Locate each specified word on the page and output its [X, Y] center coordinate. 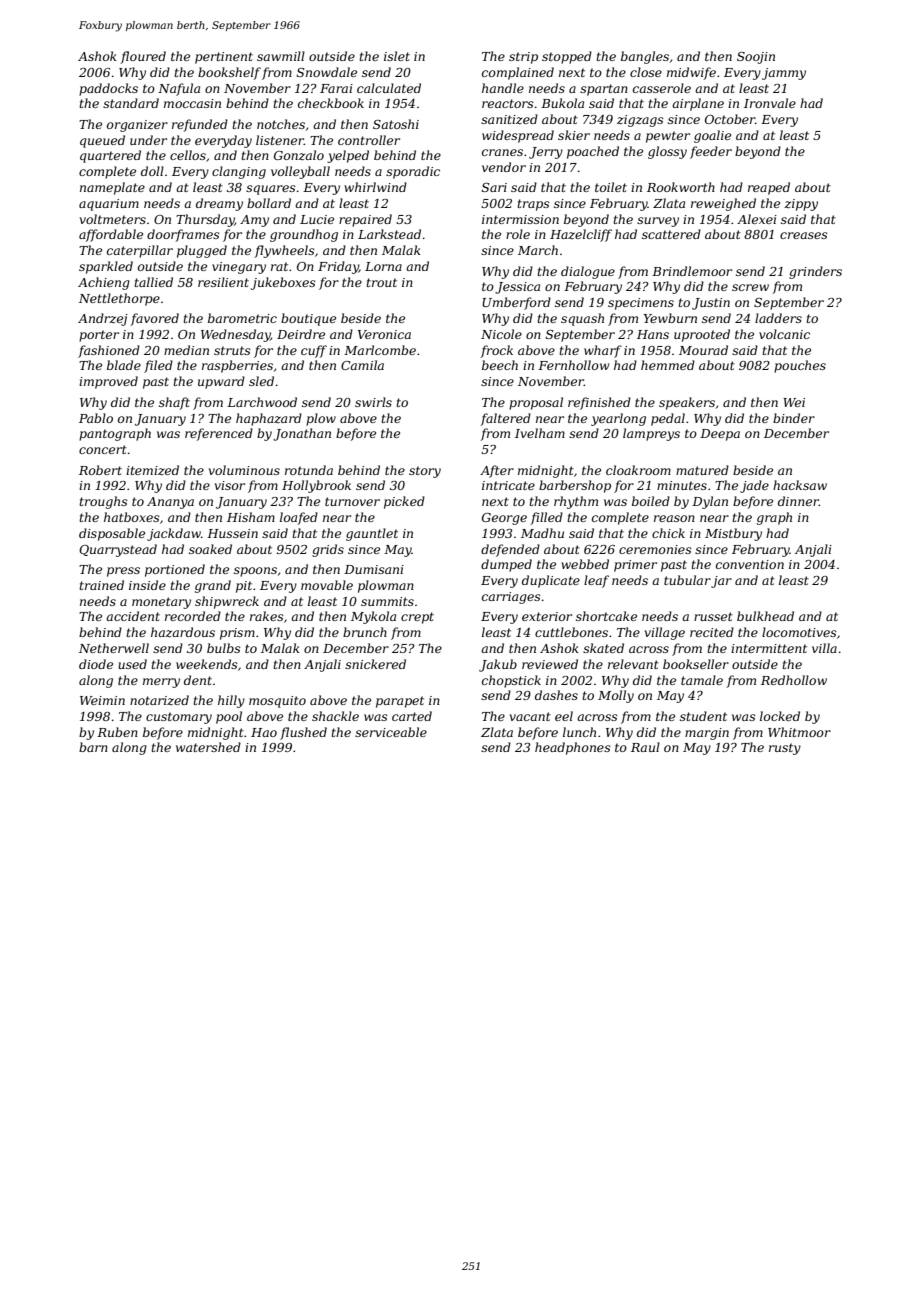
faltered [505, 419]
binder [794, 418]
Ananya [170, 503]
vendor [504, 167]
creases [804, 235]
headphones [573, 748]
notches [281, 124]
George [504, 519]
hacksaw [800, 485]
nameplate [112, 188]
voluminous [244, 470]
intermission [520, 219]
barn [93, 747]
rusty [785, 749]
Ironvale [770, 103]
